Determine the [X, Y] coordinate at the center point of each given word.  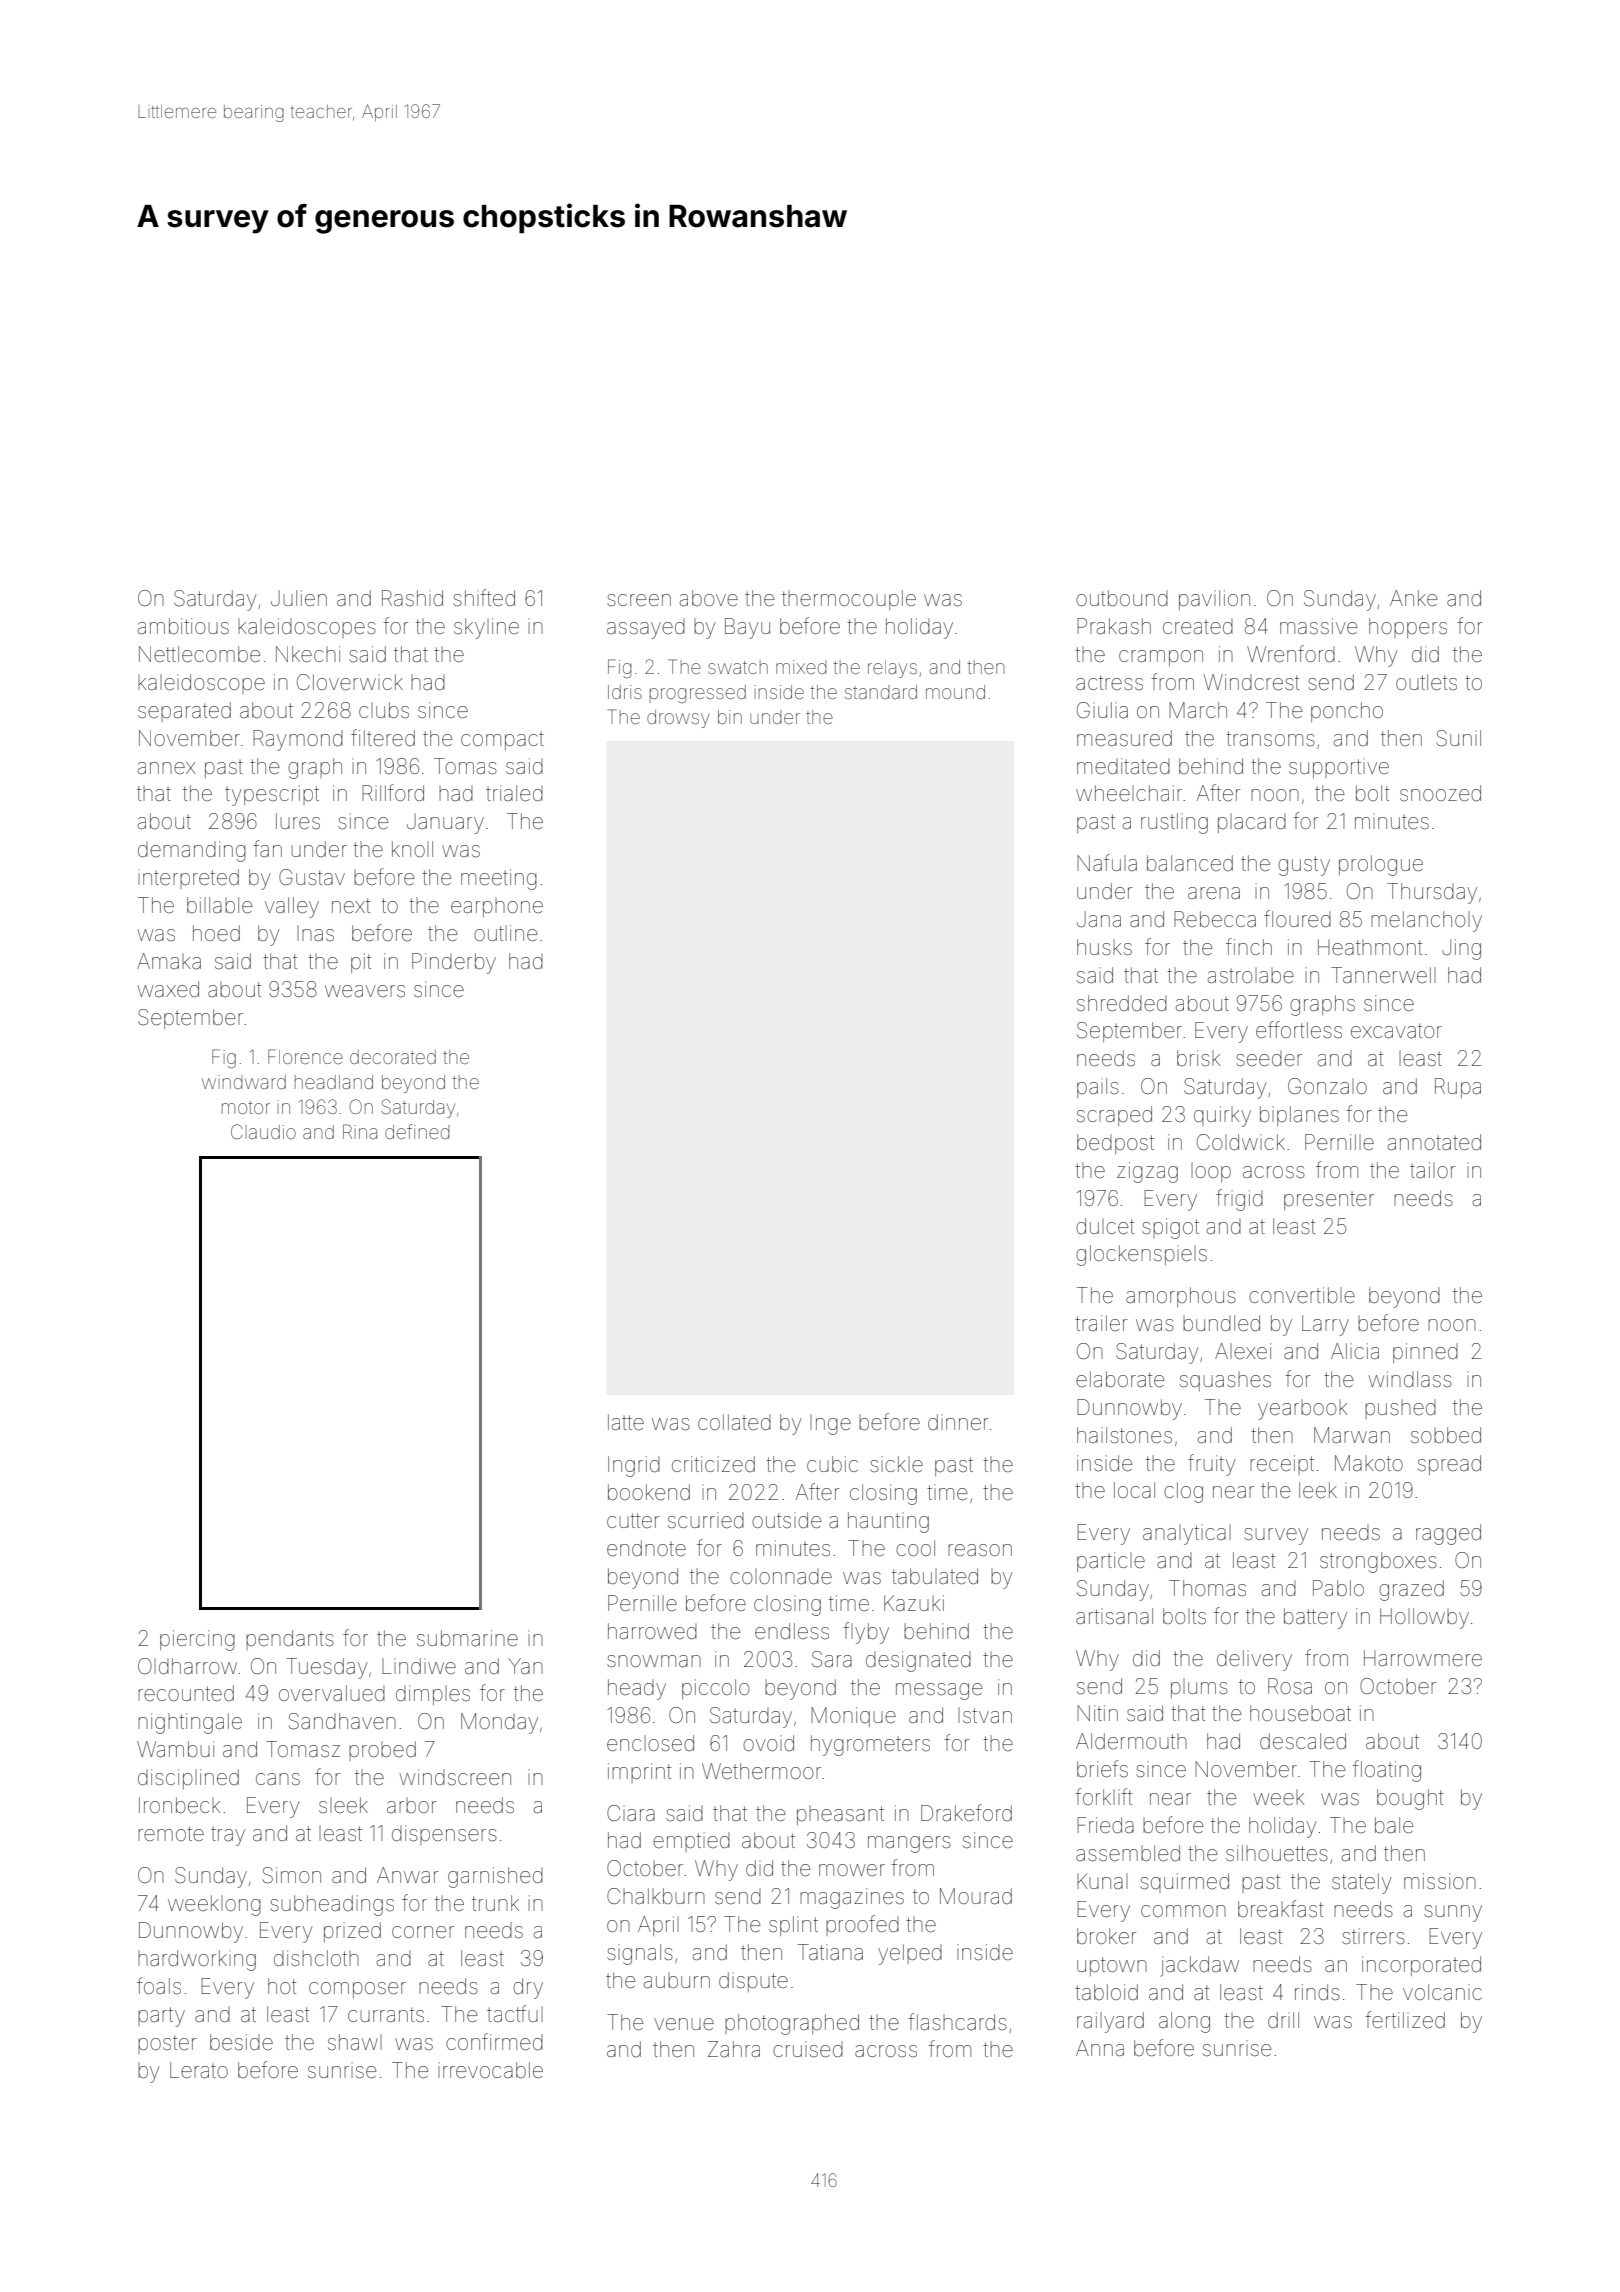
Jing [1461, 949]
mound [955, 692]
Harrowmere [1423, 1658]
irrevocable [490, 2070]
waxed [168, 989]
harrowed [652, 1631]
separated [184, 712]
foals [159, 1985]
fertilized [1405, 2019]
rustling [1174, 823]
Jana [1099, 919]
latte [626, 1422]
